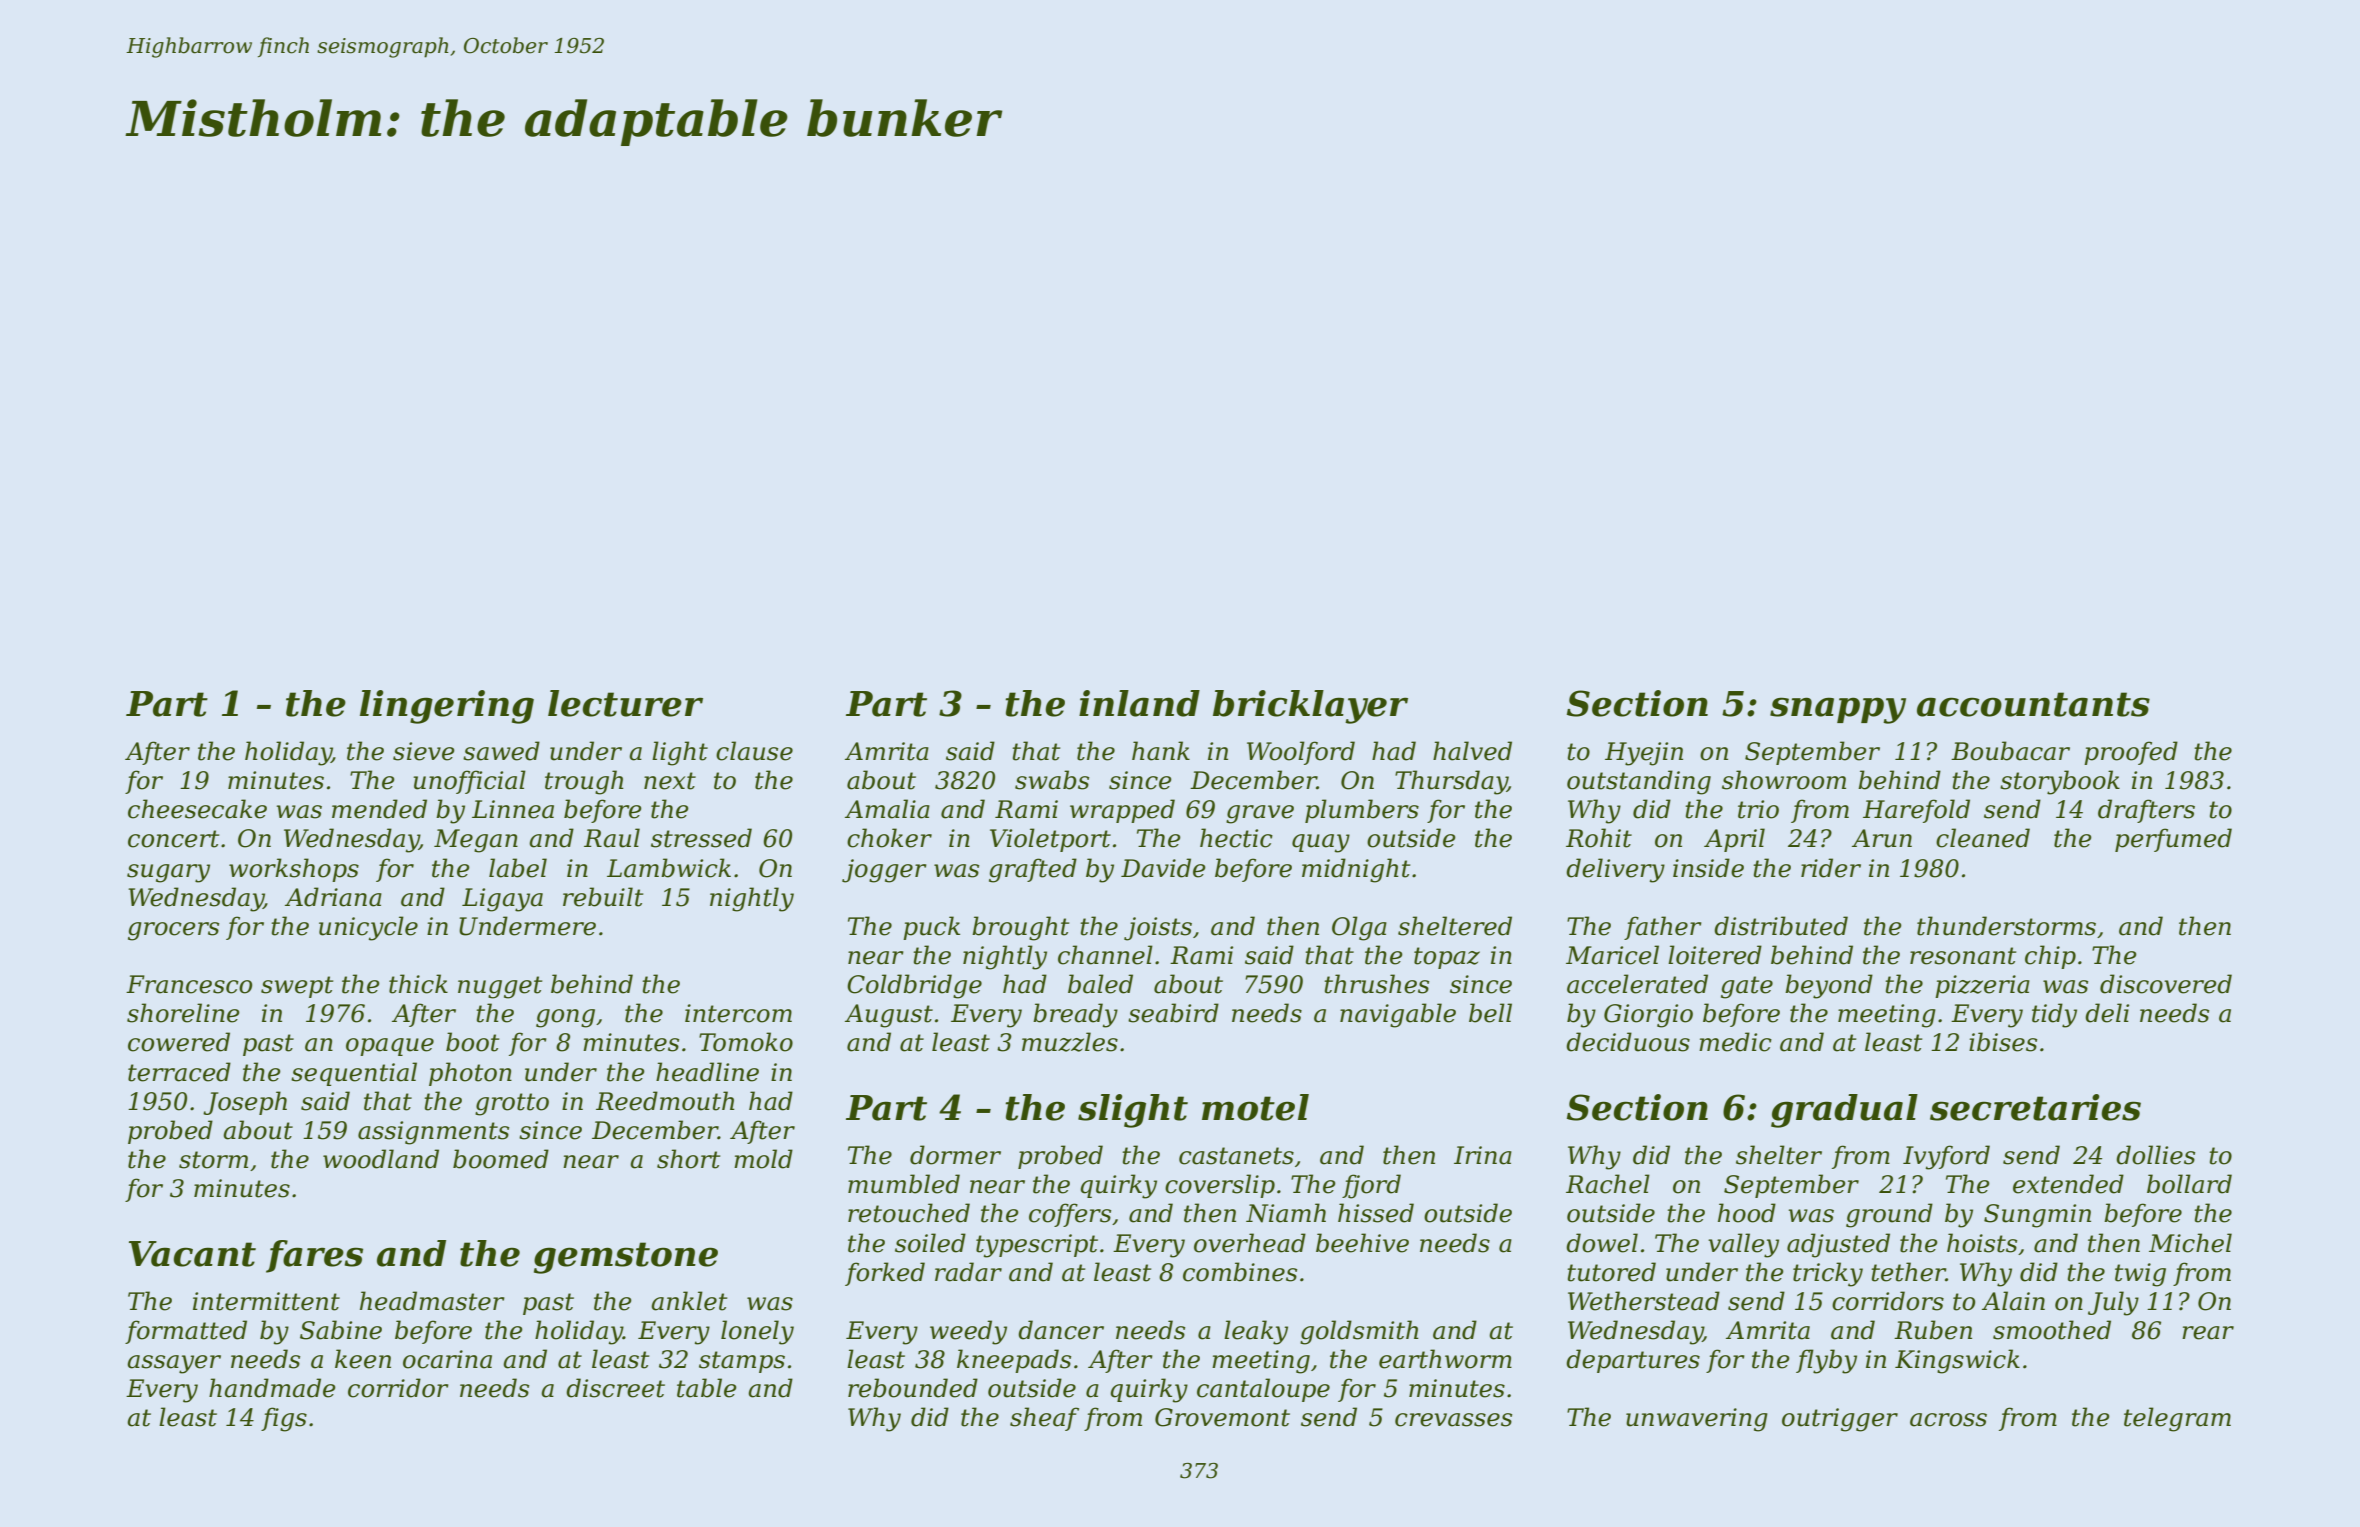 The height and width of the document is (1527, 2360). I want to click on concert, so click(173, 839).
